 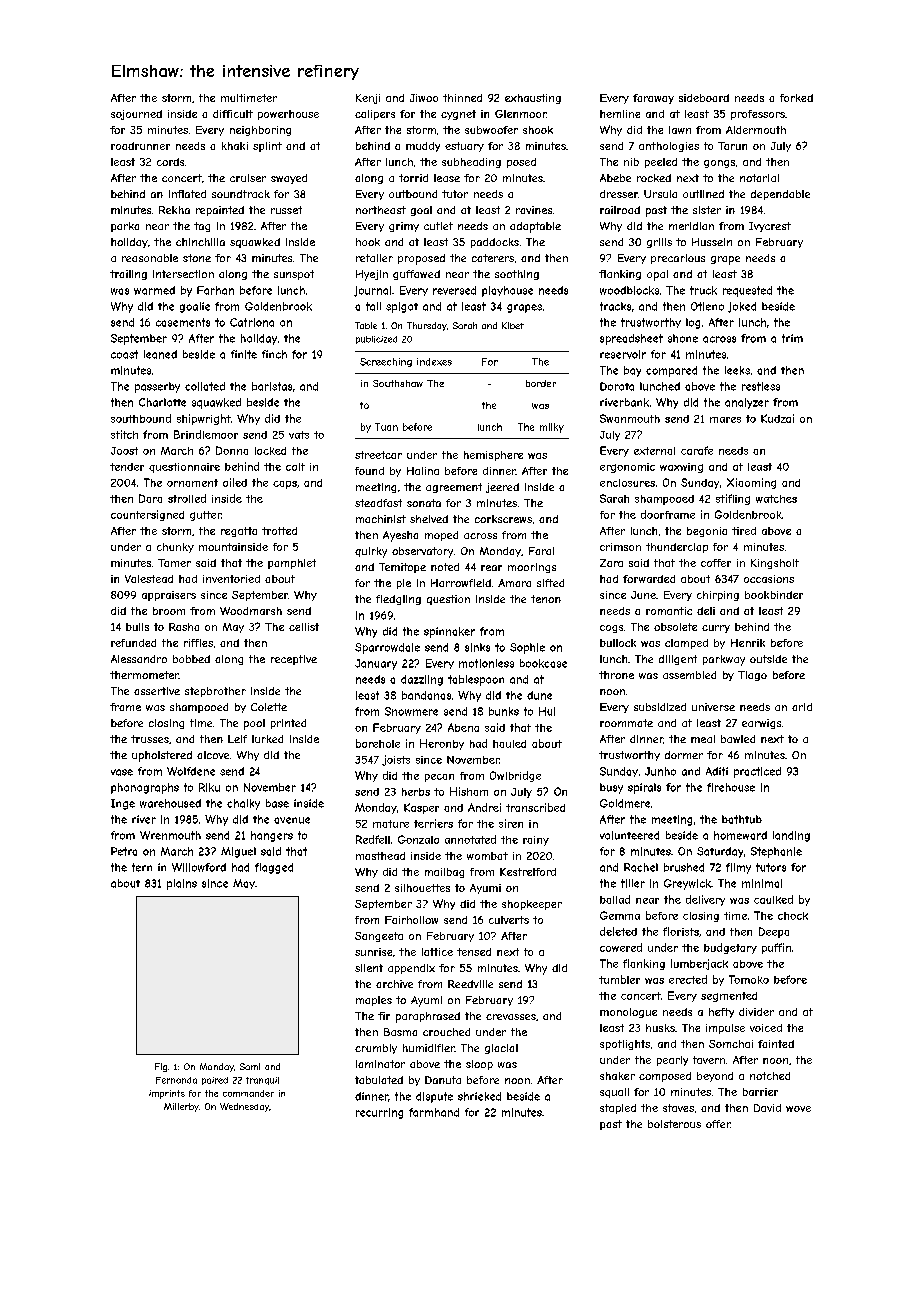 What do you see at coordinates (187, 194) in the page?
I see `inflated` at bounding box center [187, 194].
